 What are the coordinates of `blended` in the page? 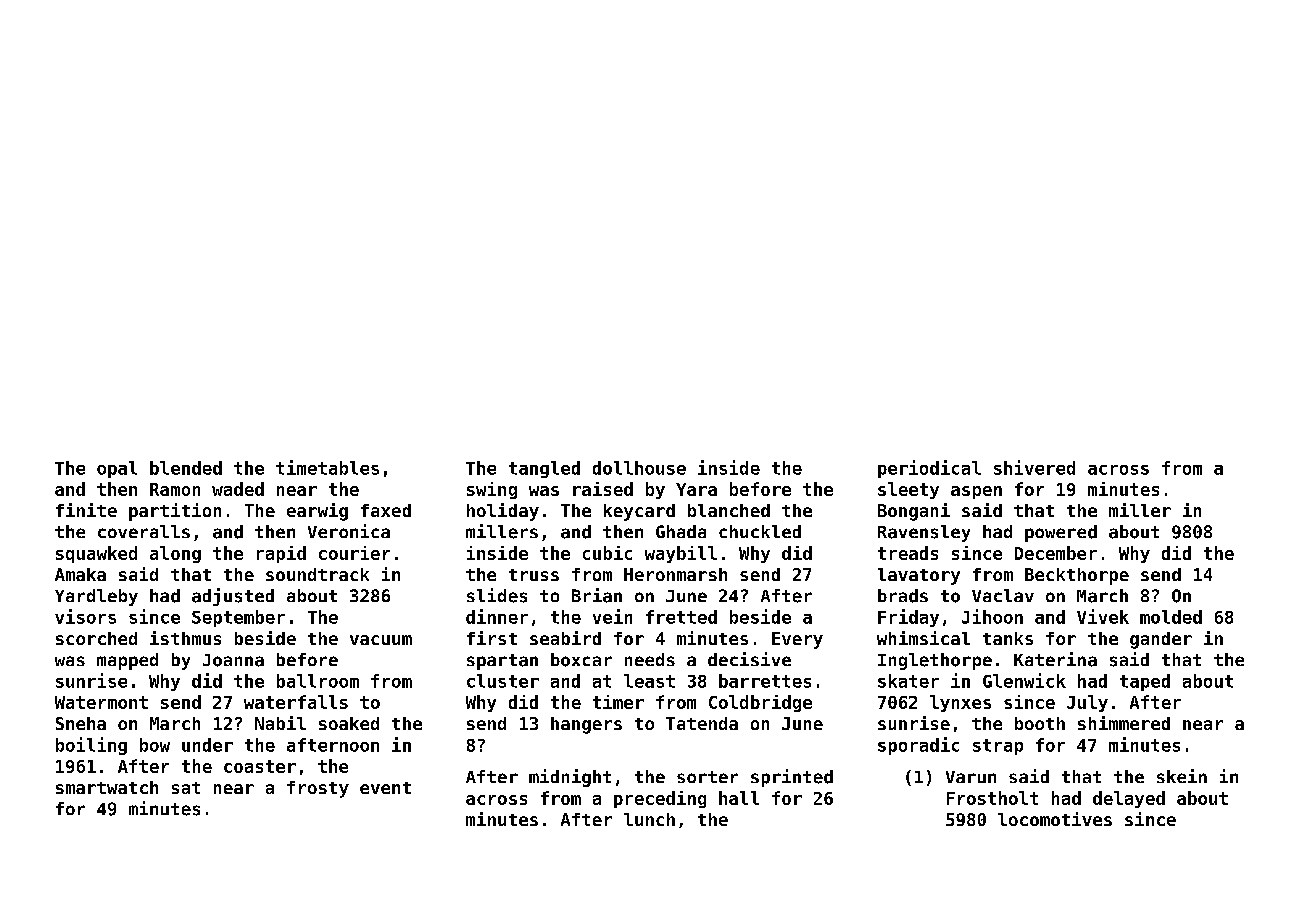 It's located at (186, 468).
